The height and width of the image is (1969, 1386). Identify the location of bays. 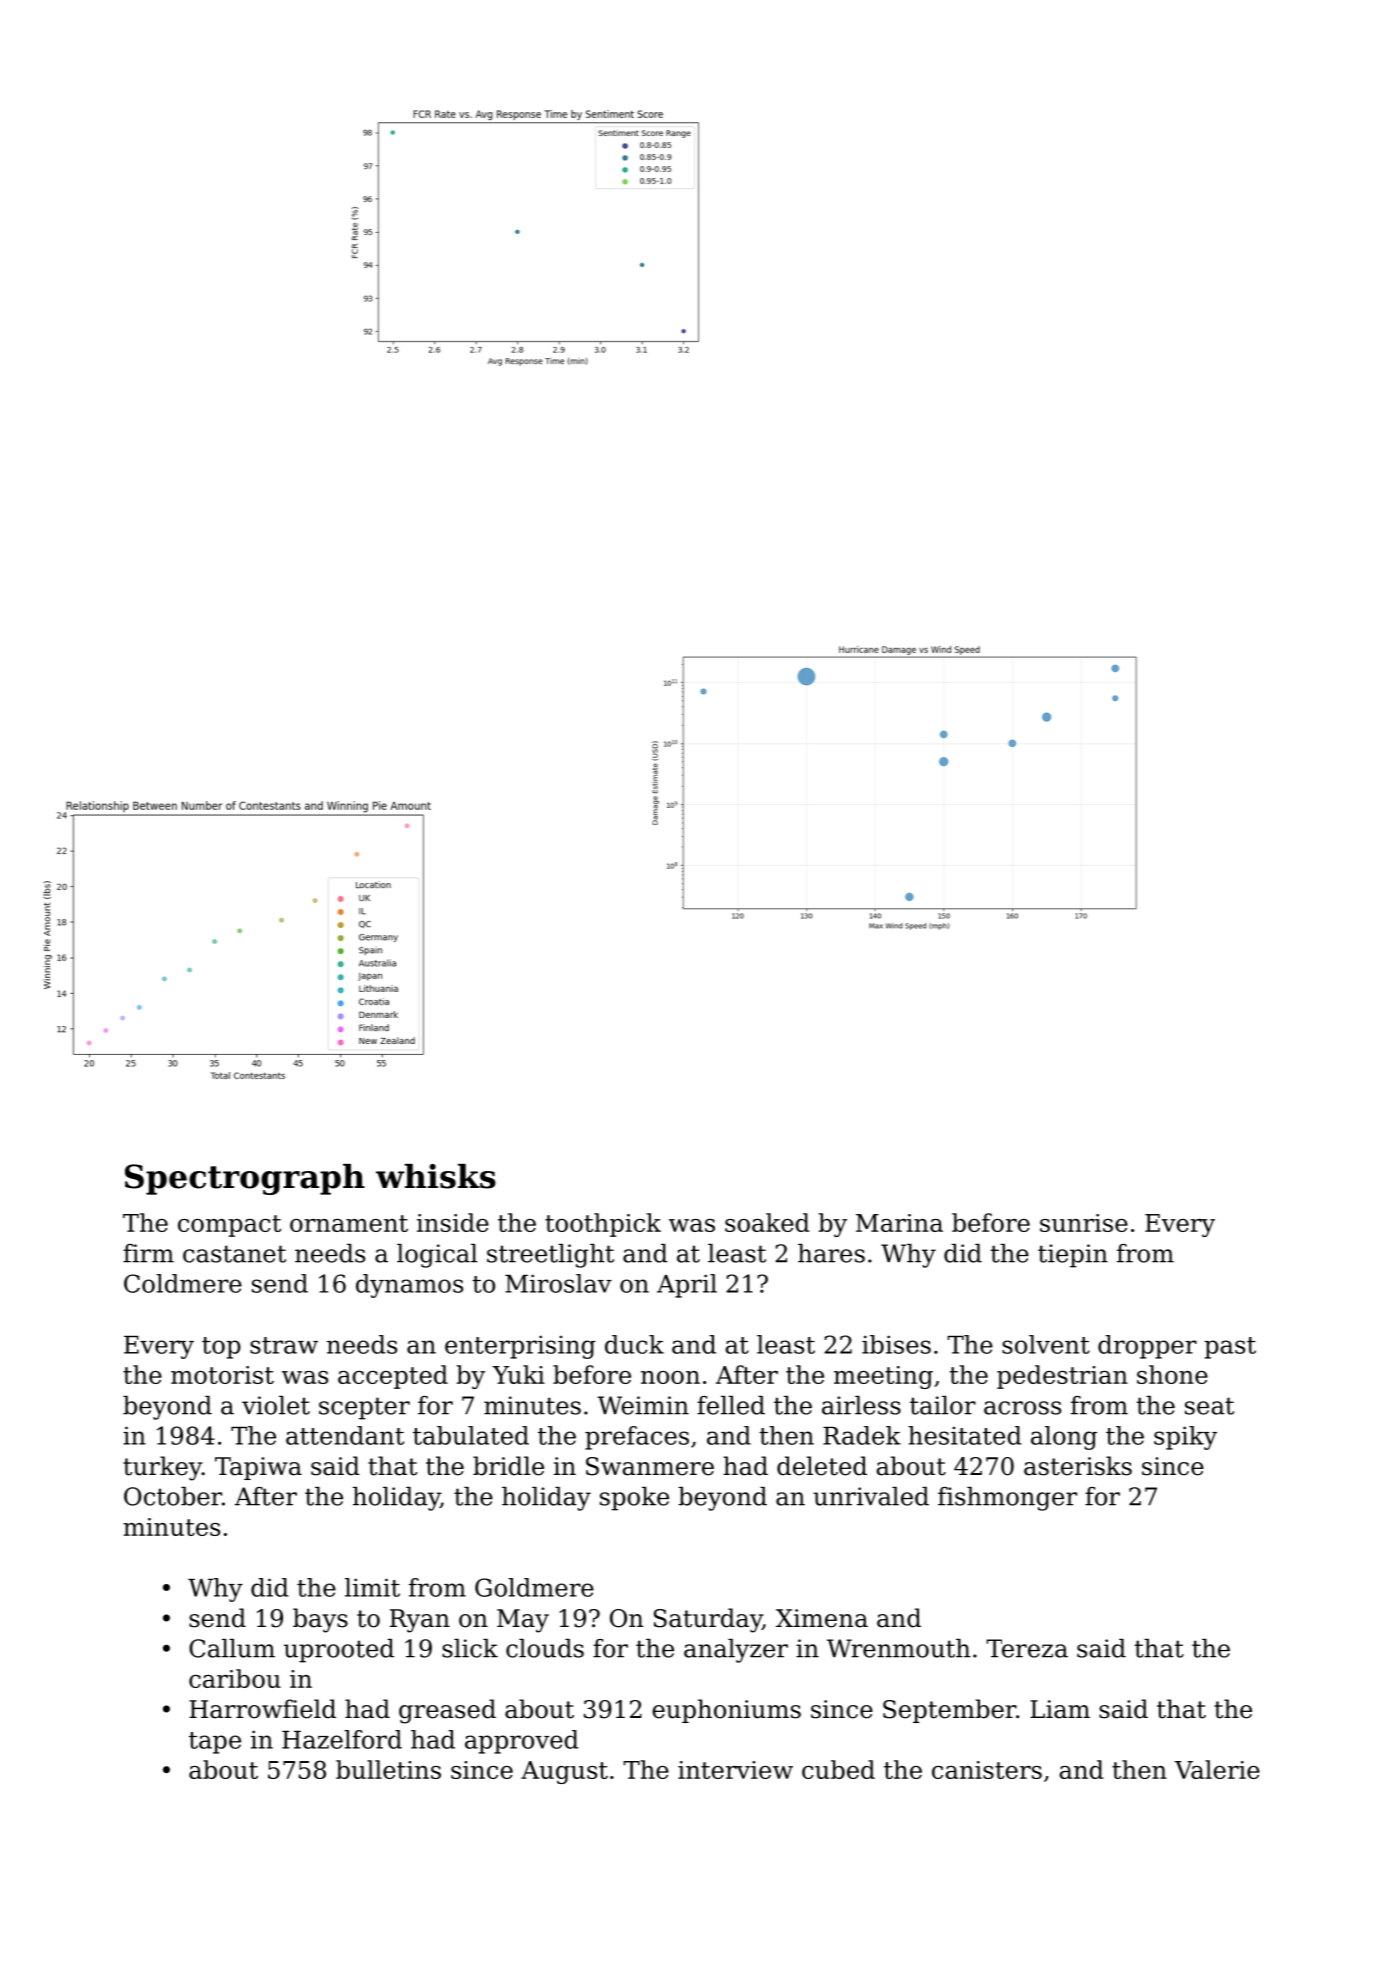
(320, 1620).
